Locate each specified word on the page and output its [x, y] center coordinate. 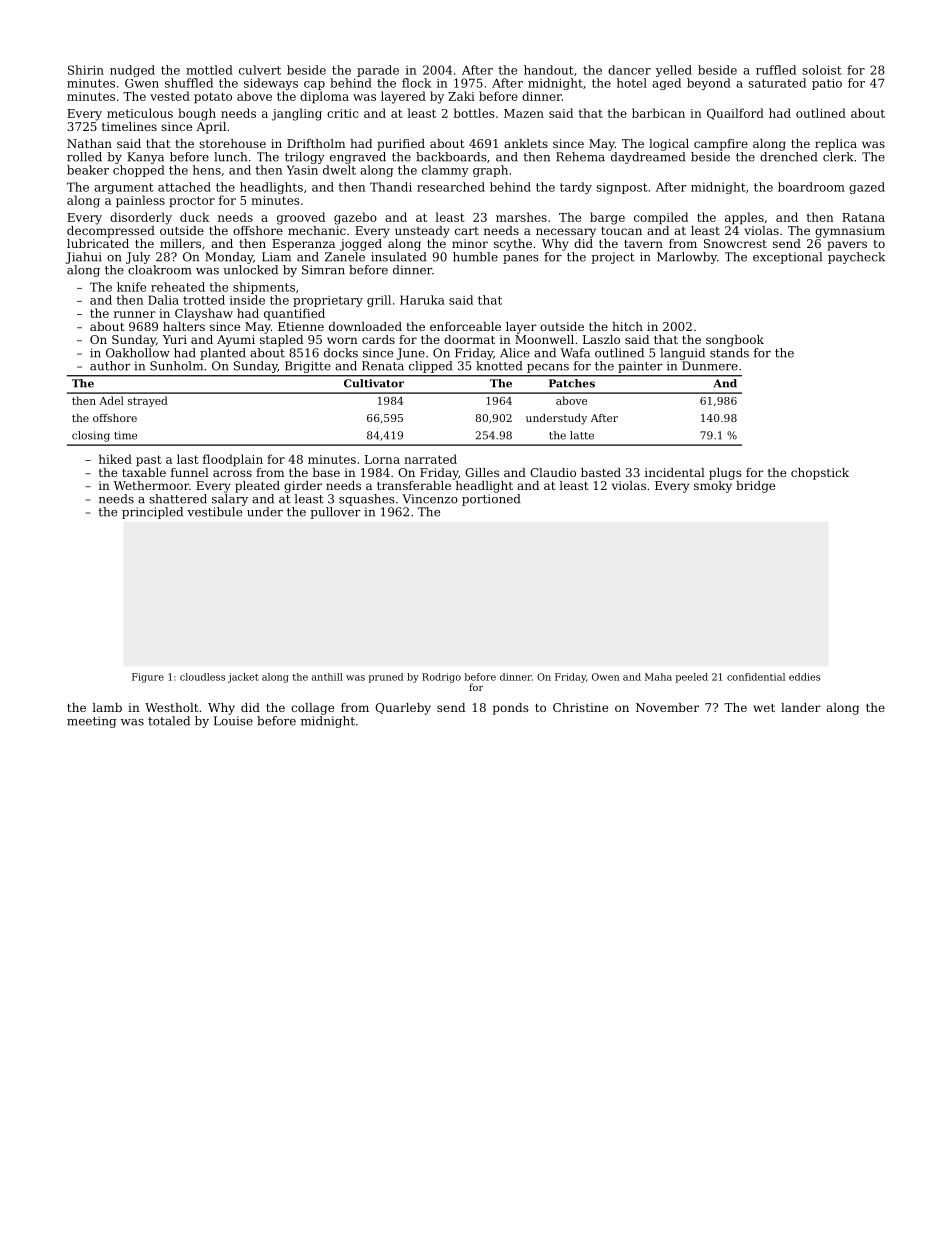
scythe [513, 245]
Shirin [86, 70]
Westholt [171, 707]
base [326, 472]
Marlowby [687, 258]
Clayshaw [204, 314]
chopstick [820, 474]
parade [378, 71]
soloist [822, 70]
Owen [606, 677]
